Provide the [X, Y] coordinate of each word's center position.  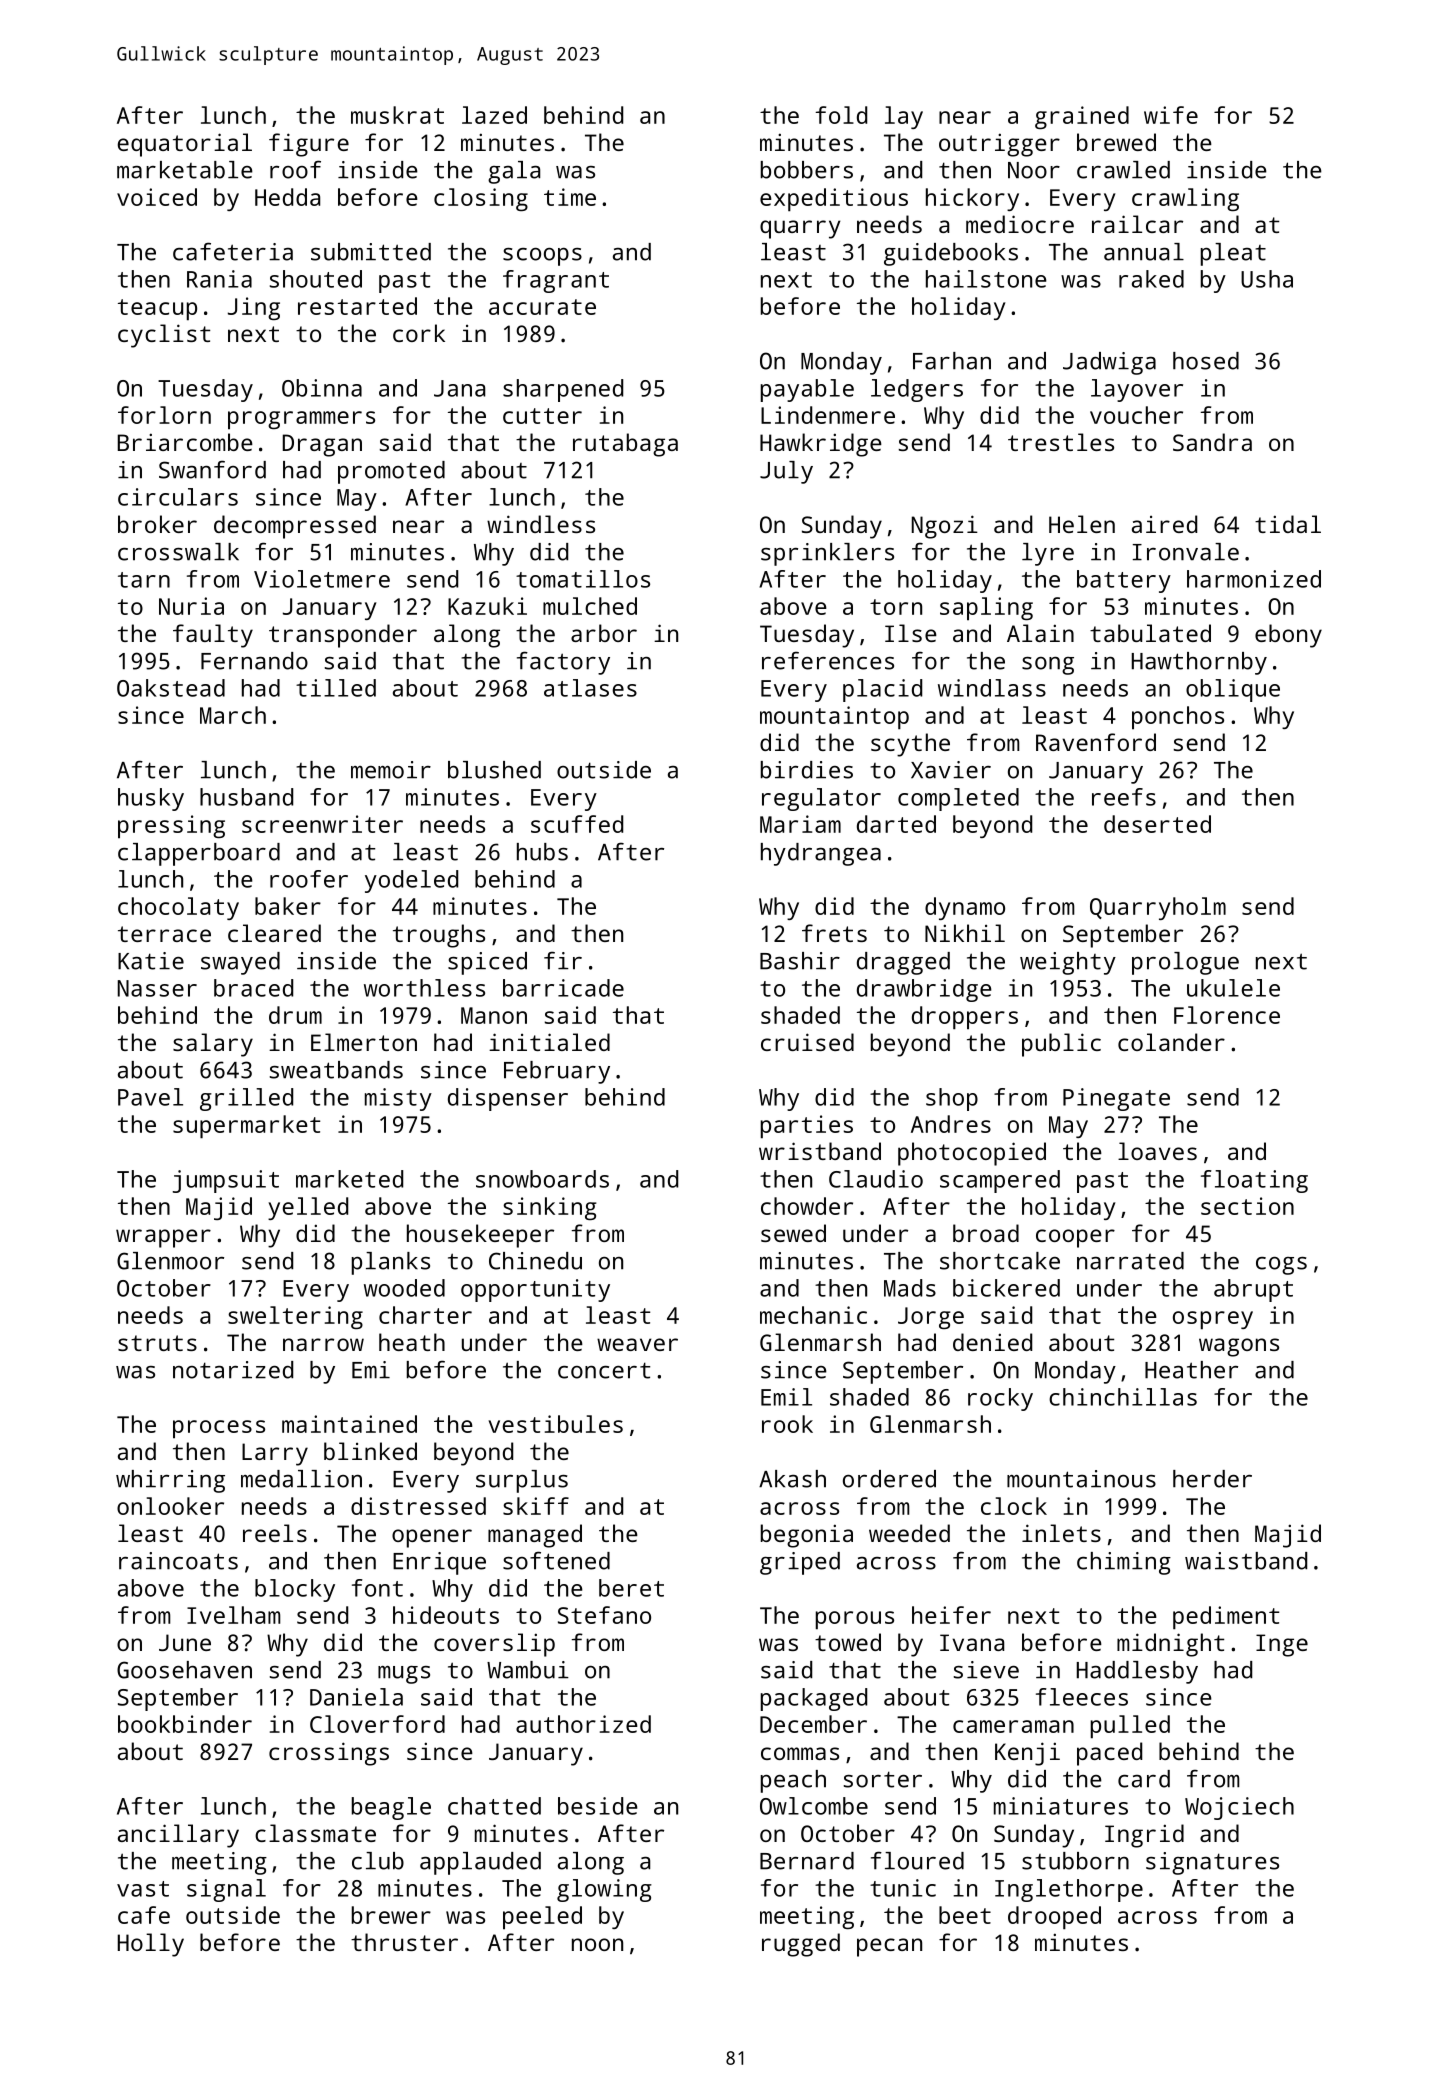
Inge [1282, 1645]
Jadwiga [1109, 363]
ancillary [178, 1836]
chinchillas [1123, 1397]
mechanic [813, 1315]
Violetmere [322, 579]
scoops [542, 257]
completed [958, 799]
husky [151, 799]
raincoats [178, 1561]
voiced [157, 197]
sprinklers [827, 554]
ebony [1288, 636]
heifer [951, 1615]
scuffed [577, 824]
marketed [349, 1179]
